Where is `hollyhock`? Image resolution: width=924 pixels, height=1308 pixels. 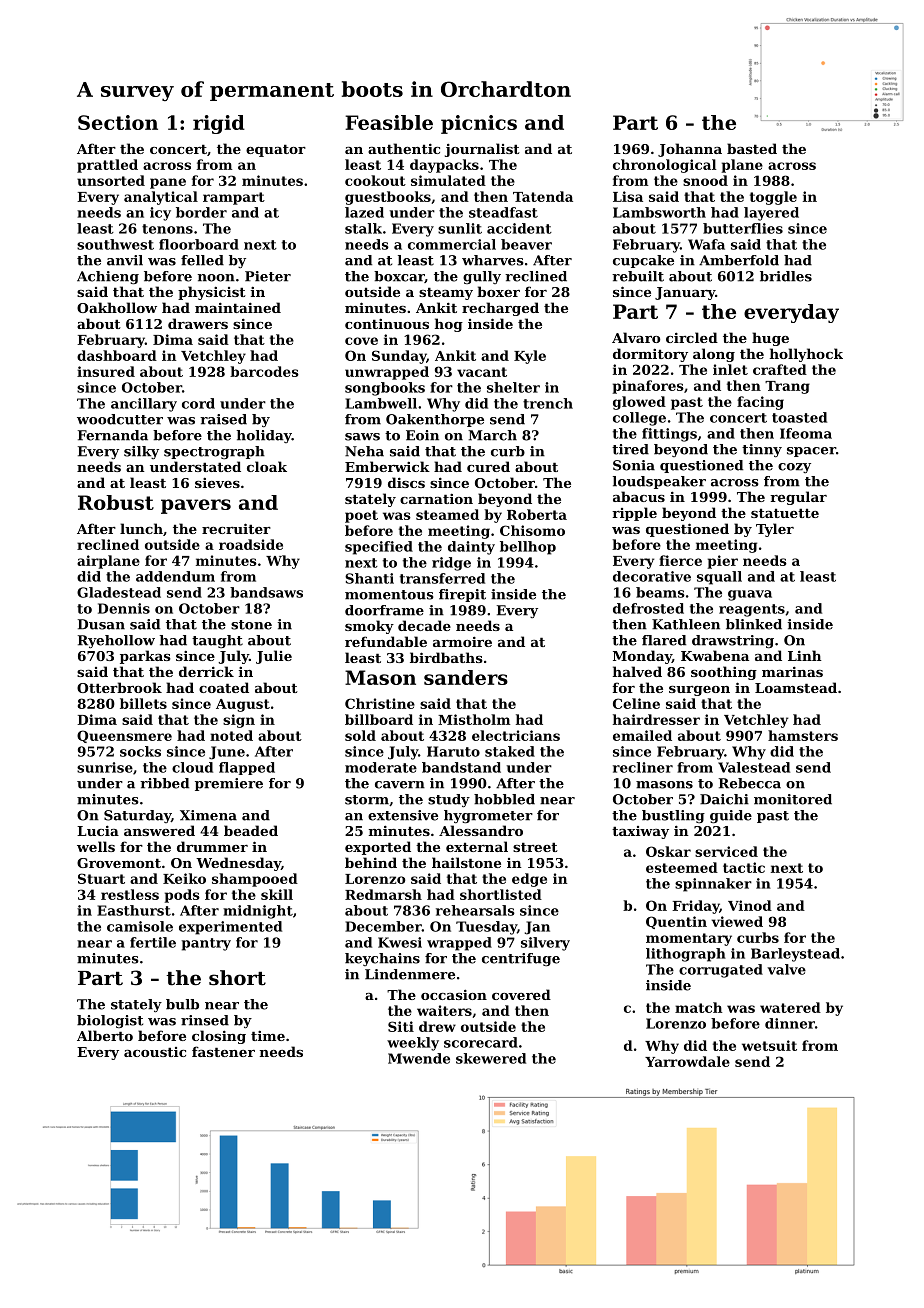
hollyhock is located at coordinates (806, 355).
